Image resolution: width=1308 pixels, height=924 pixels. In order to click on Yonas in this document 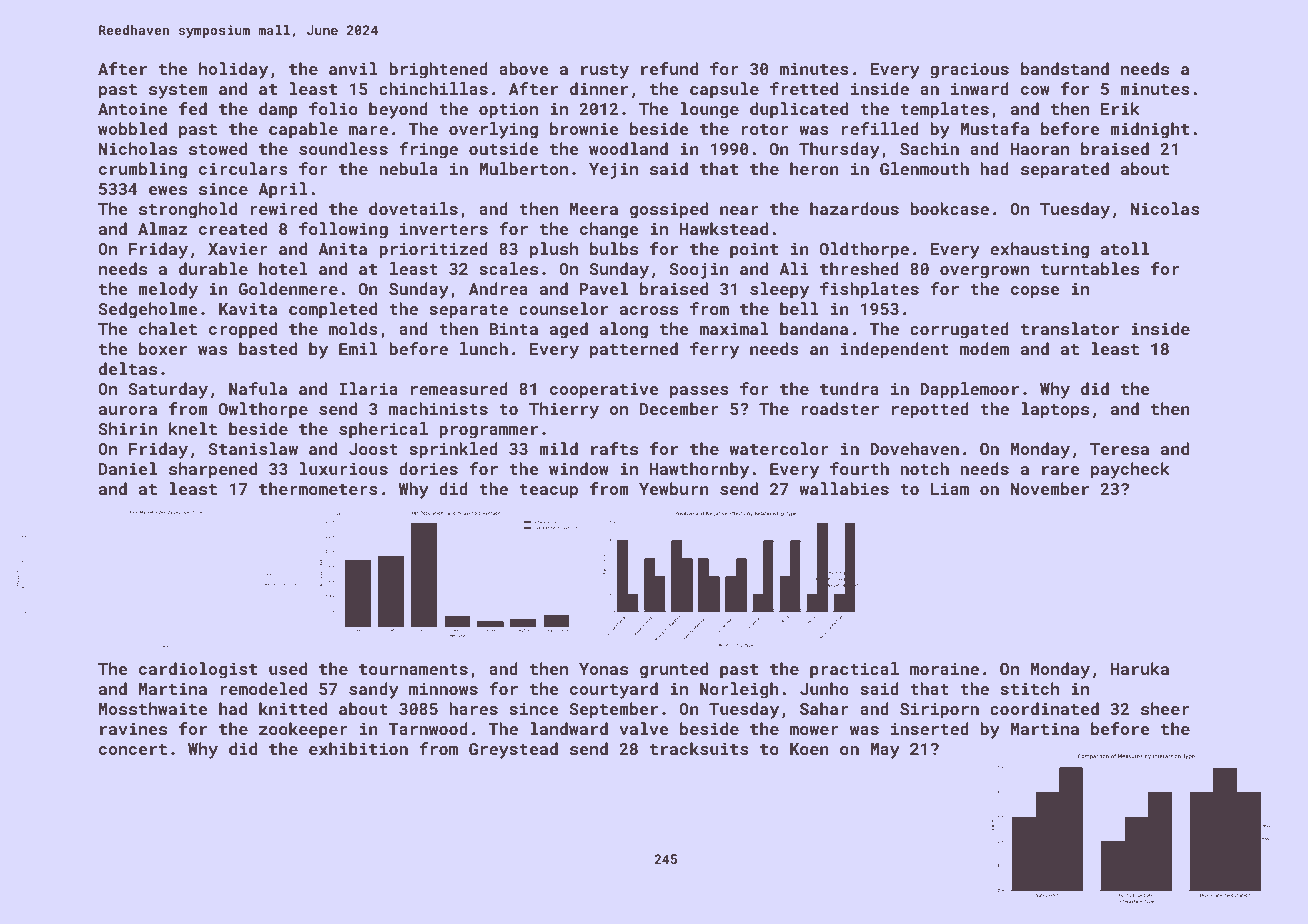, I will do `click(603, 669)`.
